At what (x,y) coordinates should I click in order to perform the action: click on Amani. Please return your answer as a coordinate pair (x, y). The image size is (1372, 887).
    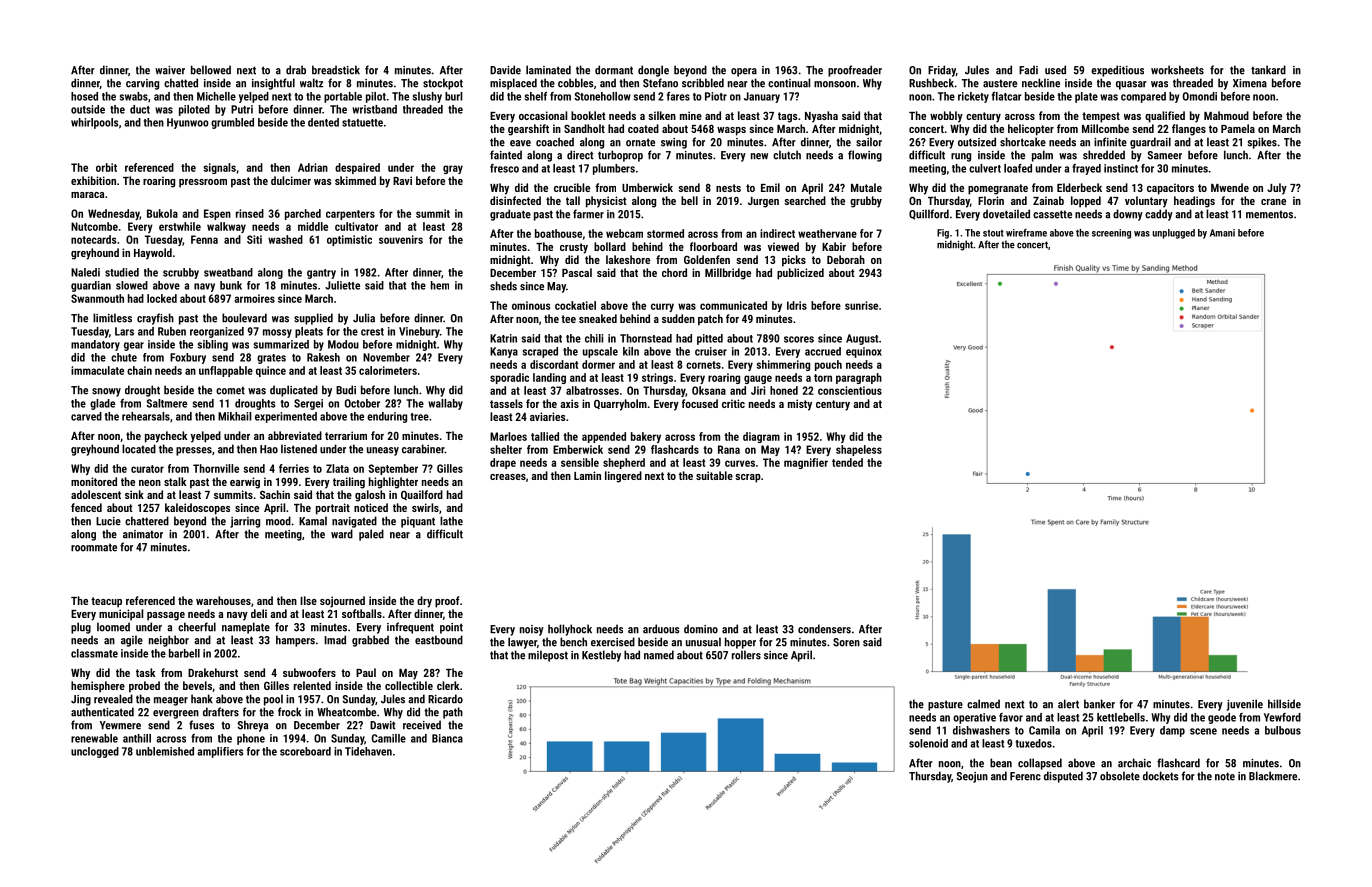
    Looking at the image, I should click on (1222, 233).
